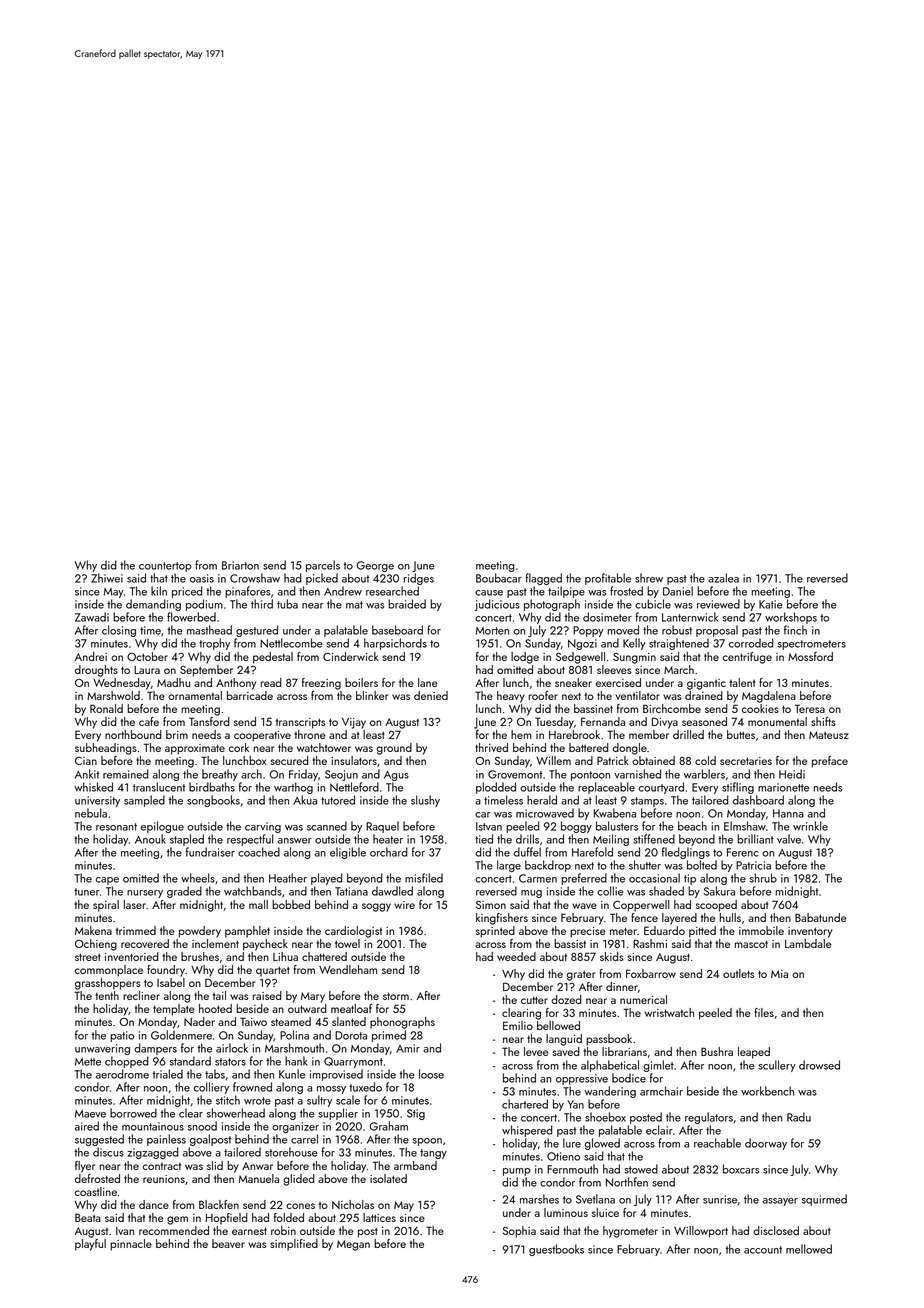 Image resolution: width=924 pixels, height=1308 pixels. Describe the element at coordinates (389, 852) in the image. I see `orchard` at that location.
